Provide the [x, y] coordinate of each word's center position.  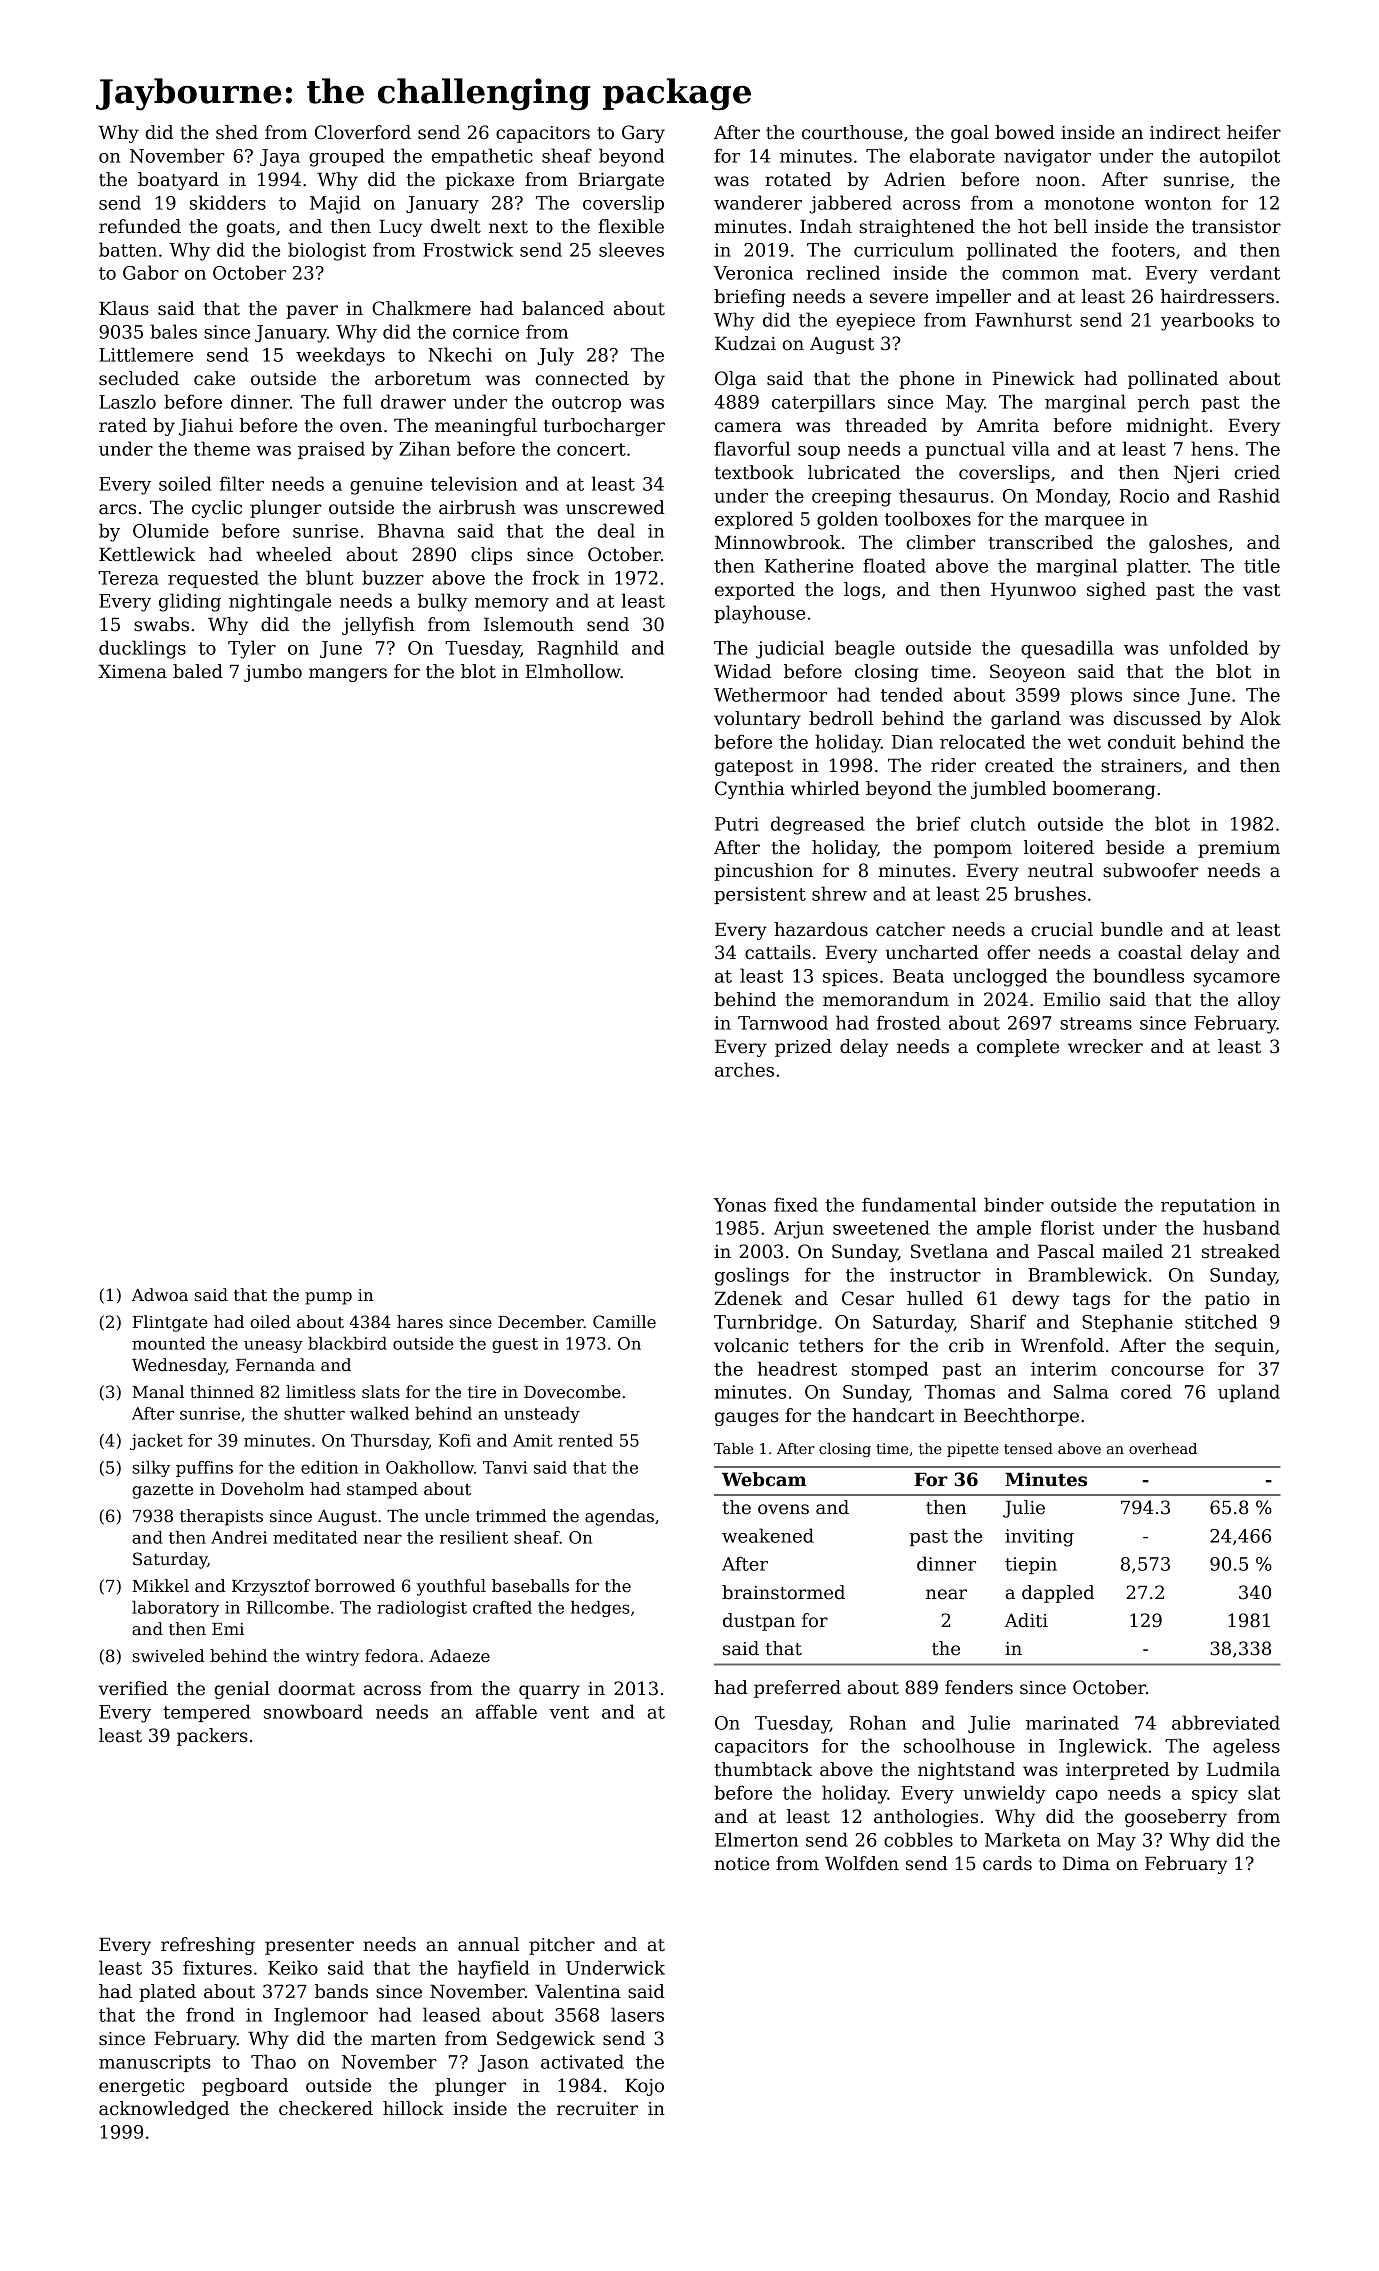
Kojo [644, 2087]
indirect [1185, 132]
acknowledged [164, 2110]
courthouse [852, 132]
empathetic [482, 157]
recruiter [597, 2109]
